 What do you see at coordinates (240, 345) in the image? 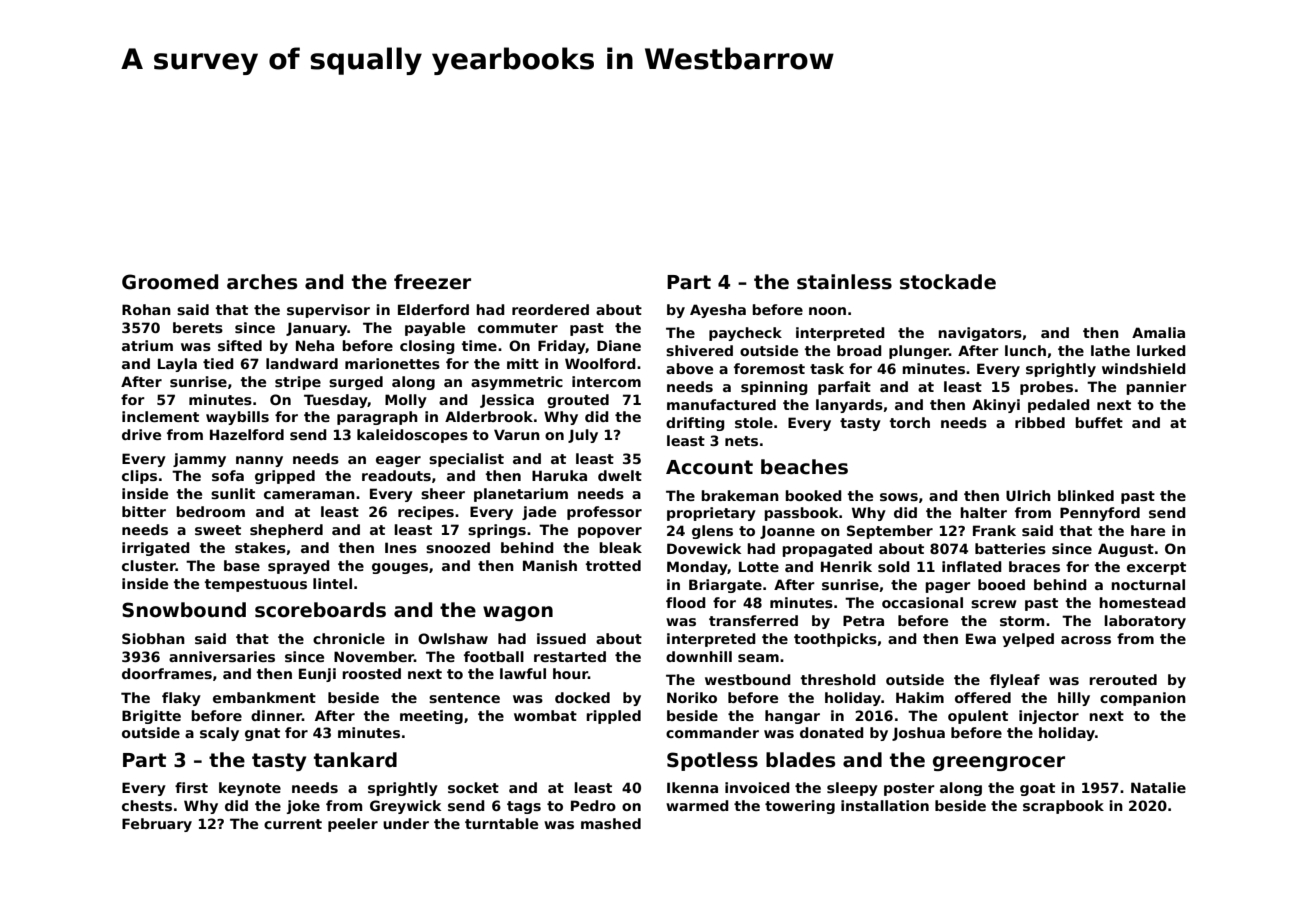
I see `sifted` at bounding box center [240, 345].
